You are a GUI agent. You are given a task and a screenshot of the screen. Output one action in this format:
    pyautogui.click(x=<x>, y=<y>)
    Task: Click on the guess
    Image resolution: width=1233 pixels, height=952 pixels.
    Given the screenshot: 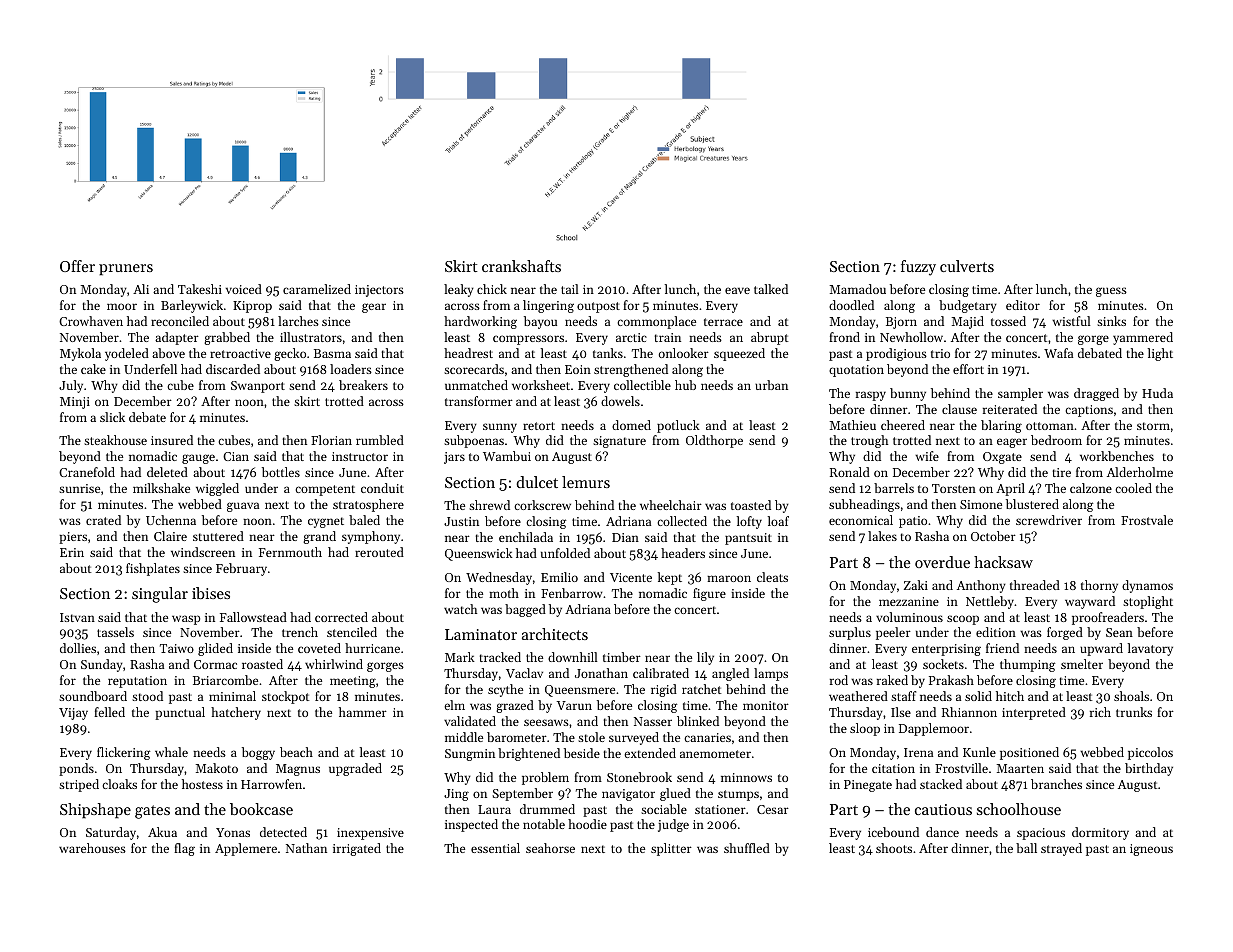 What is the action you would take?
    pyautogui.click(x=1111, y=292)
